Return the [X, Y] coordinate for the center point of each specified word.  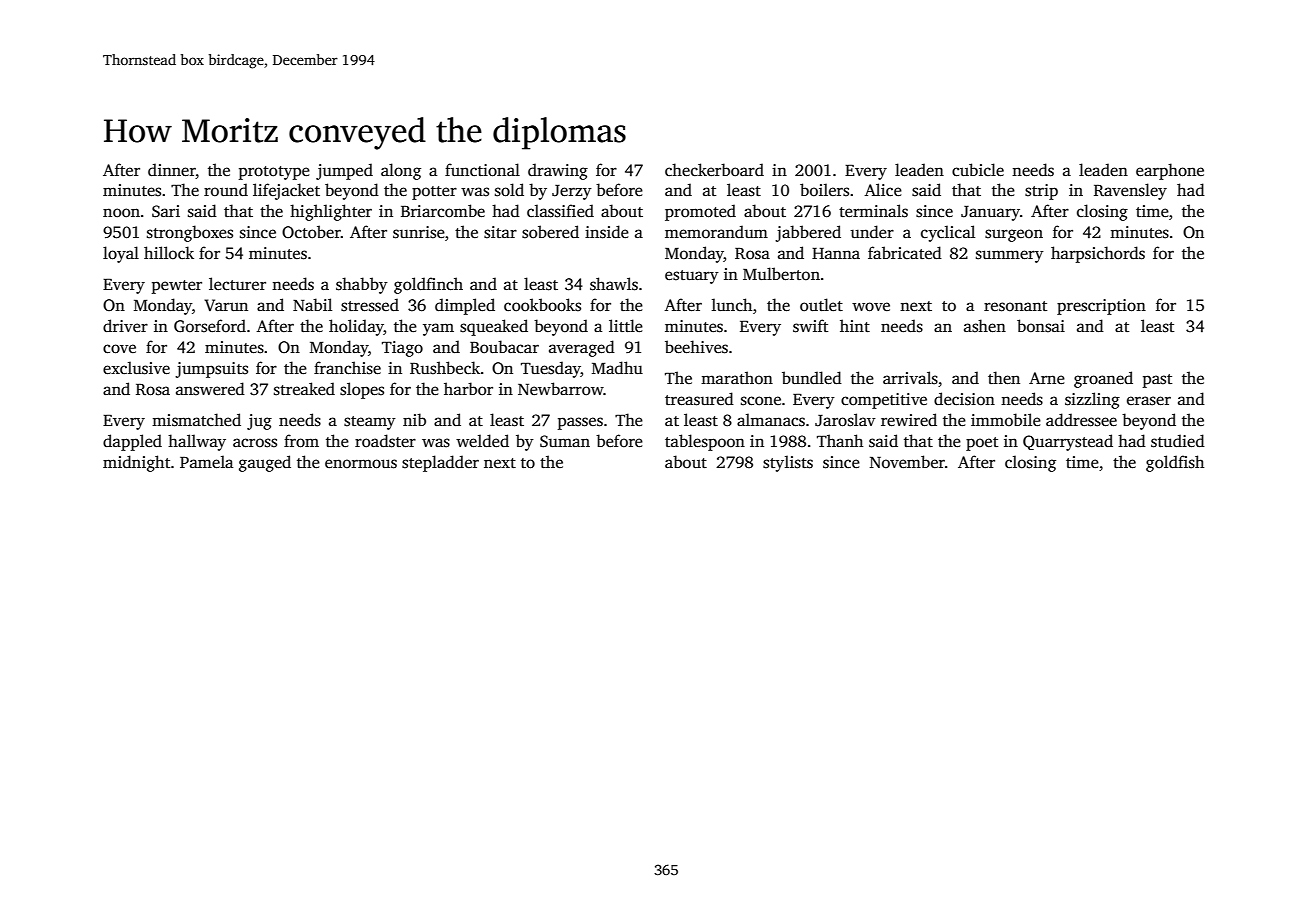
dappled [132, 442]
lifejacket [286, 191]
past [1157, 381]
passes [580, 423]
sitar [500, 232]
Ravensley [1130, 191]
